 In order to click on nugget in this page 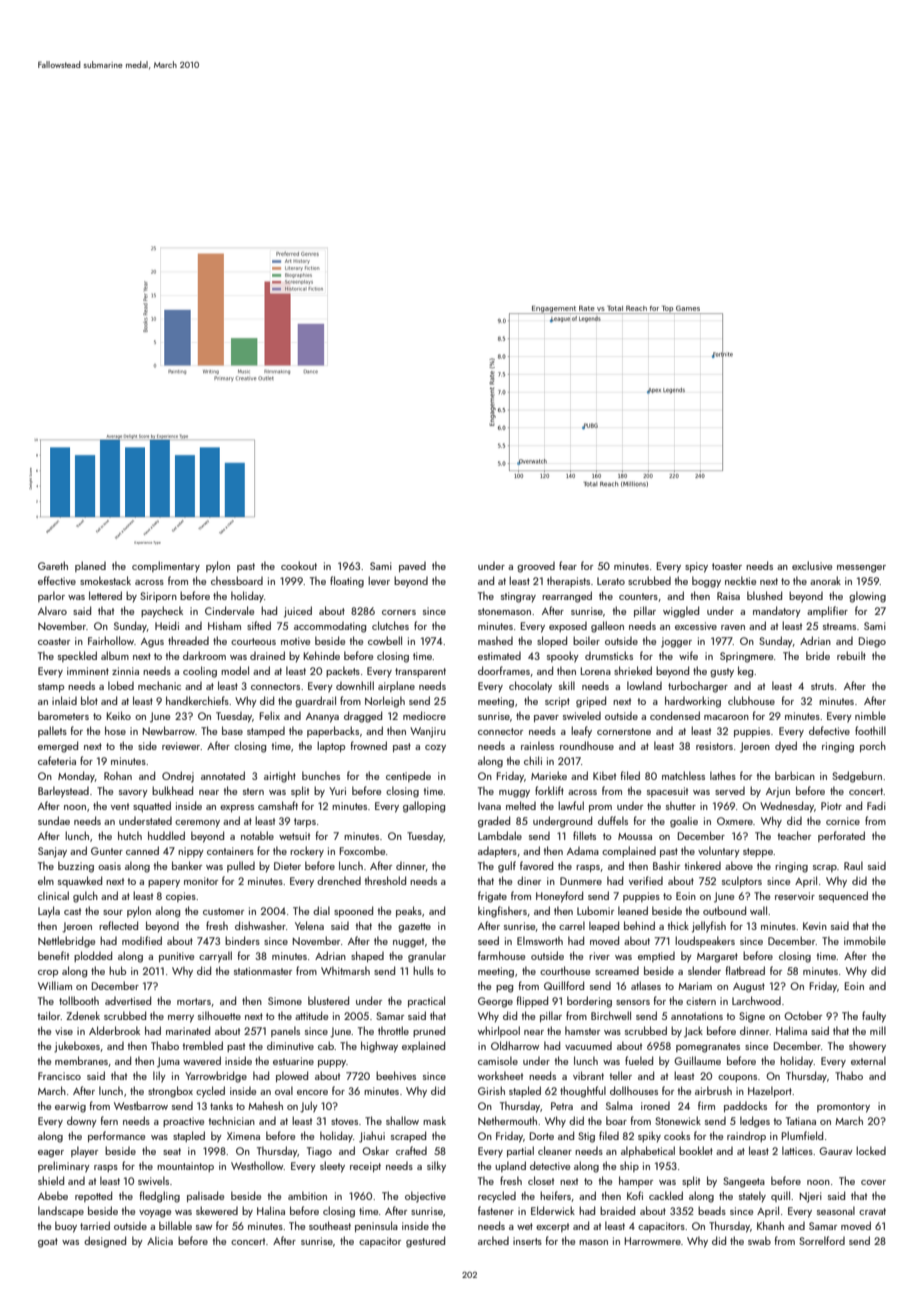, I will do `click(408, 943)`.
